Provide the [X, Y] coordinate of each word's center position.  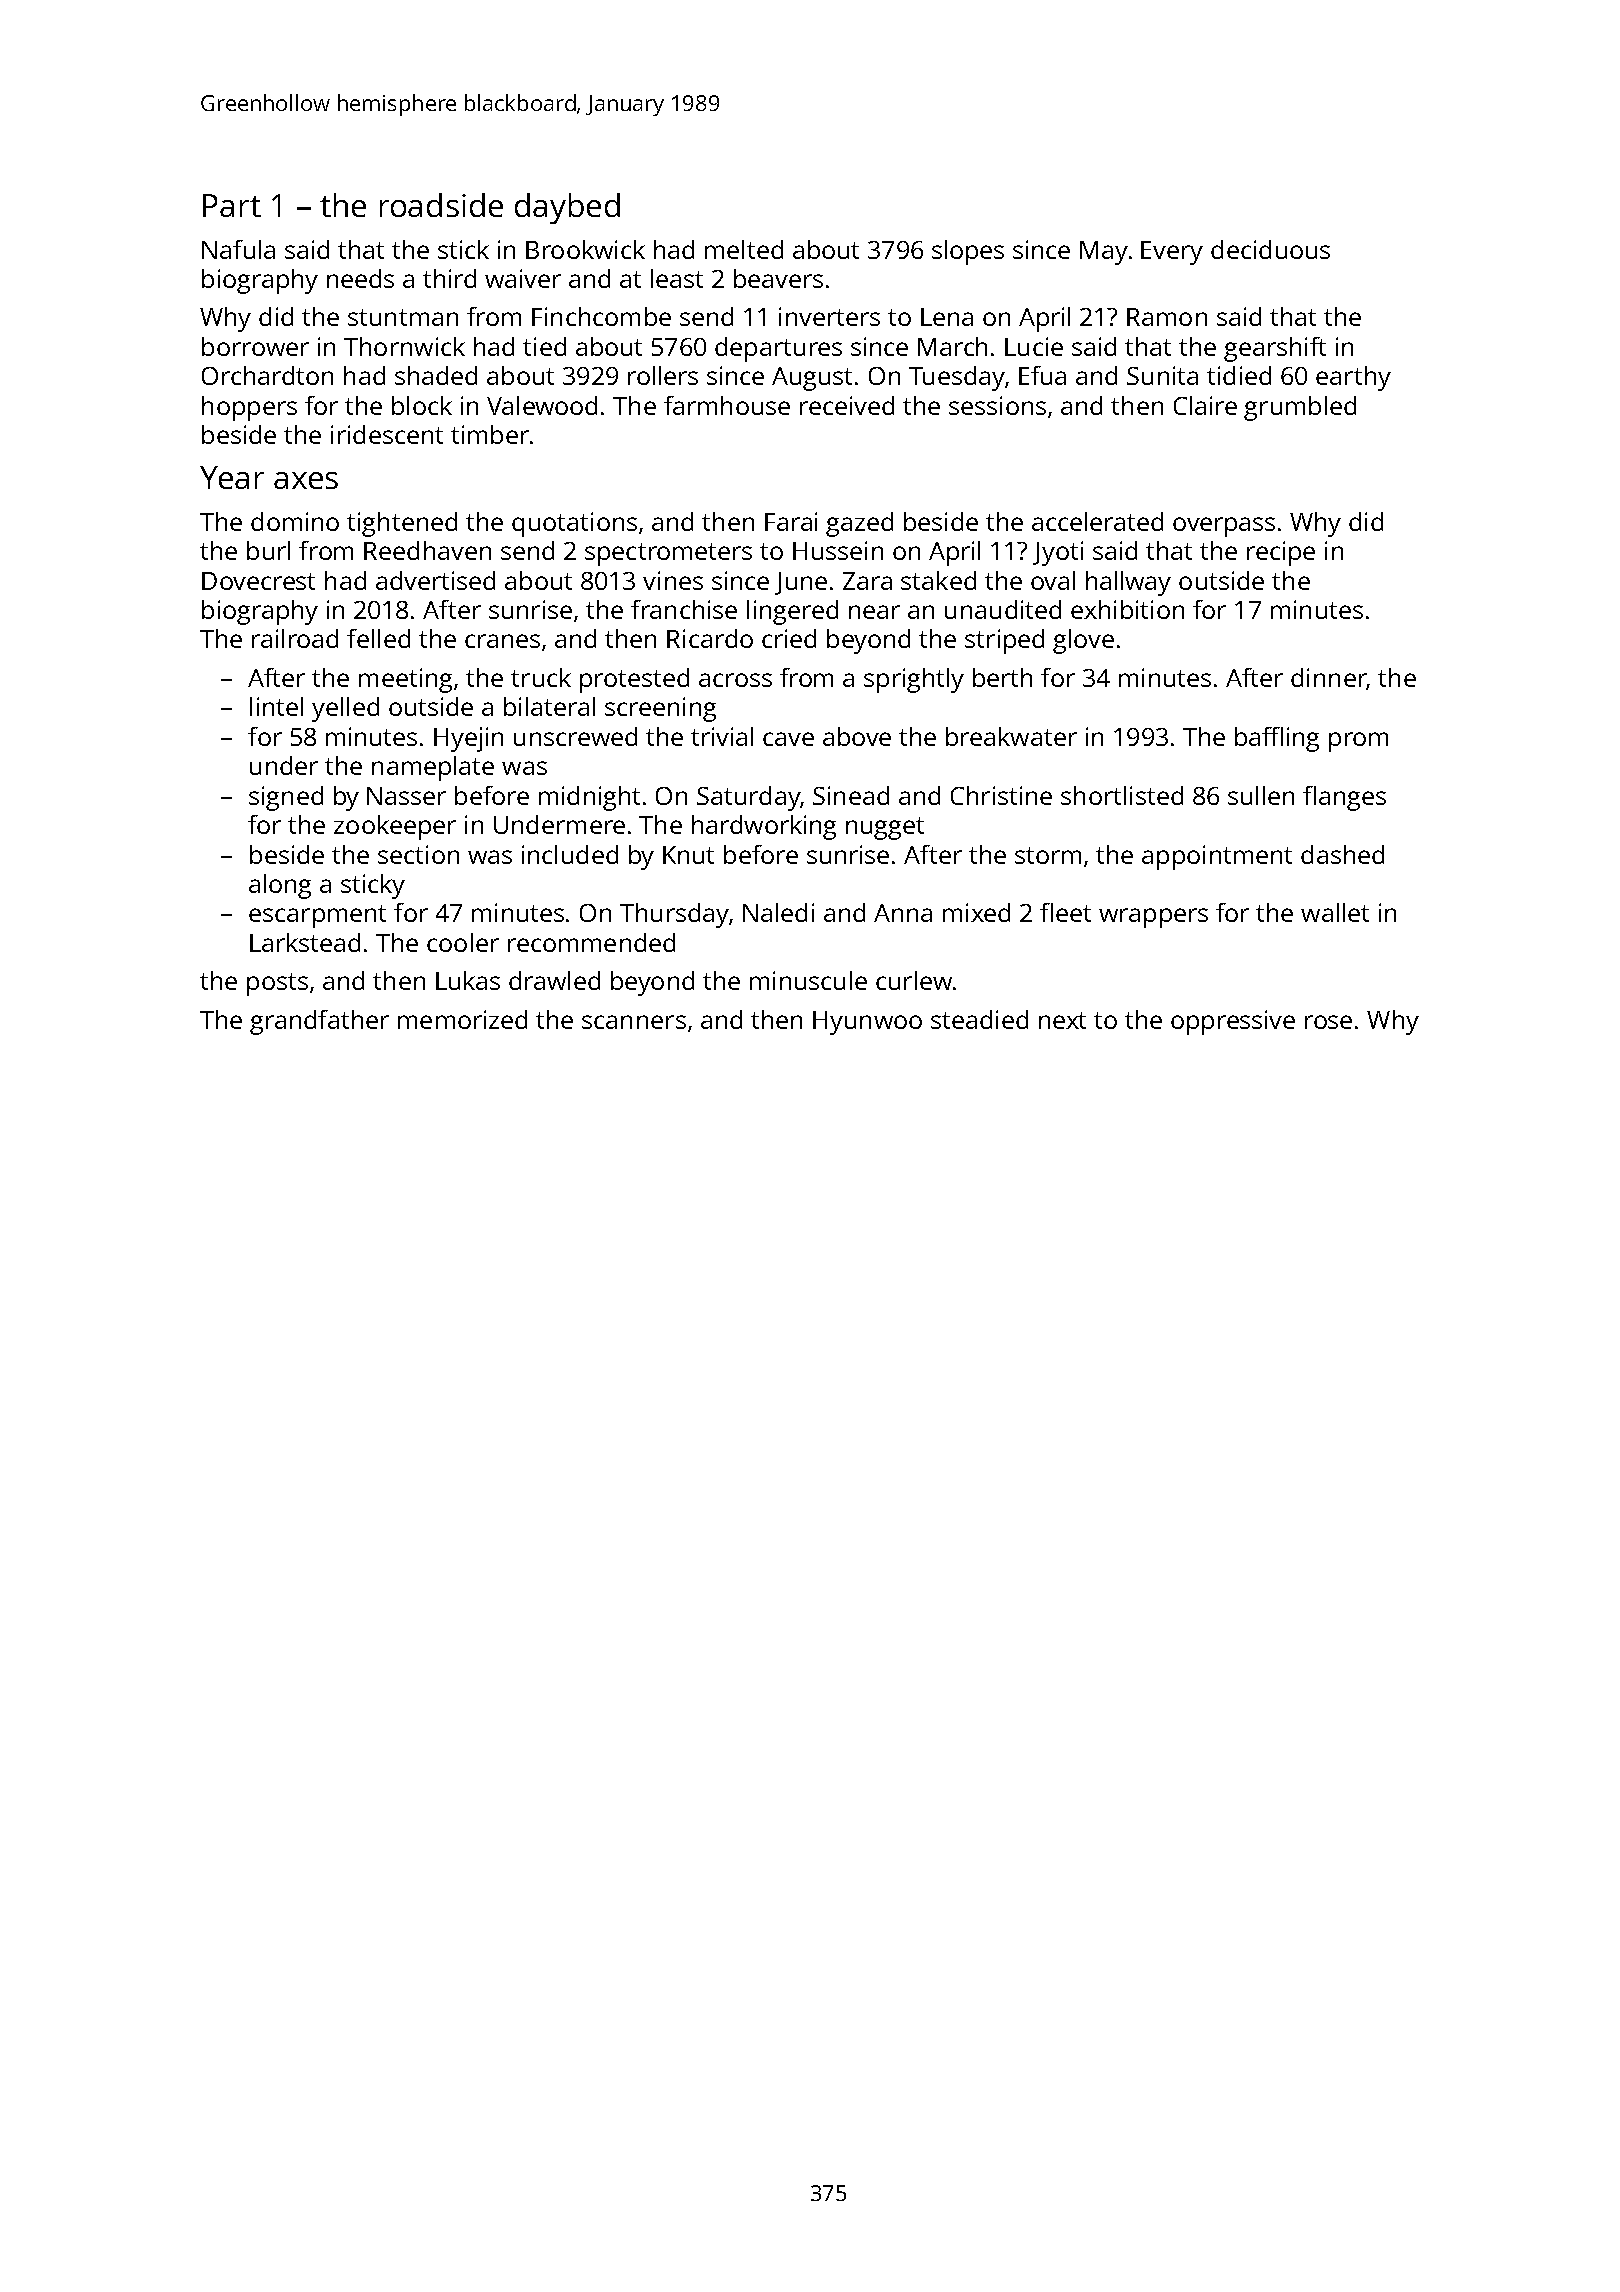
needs [360, 278]
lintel [276, 706]
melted [744, 249]
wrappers [1153, 918]
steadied [979, 1019]
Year [232, 477]
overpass [1224, 527]
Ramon [1167, 317]
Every [1172, 253]
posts [277, 984]
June [801, 583]
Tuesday [957, 378]
